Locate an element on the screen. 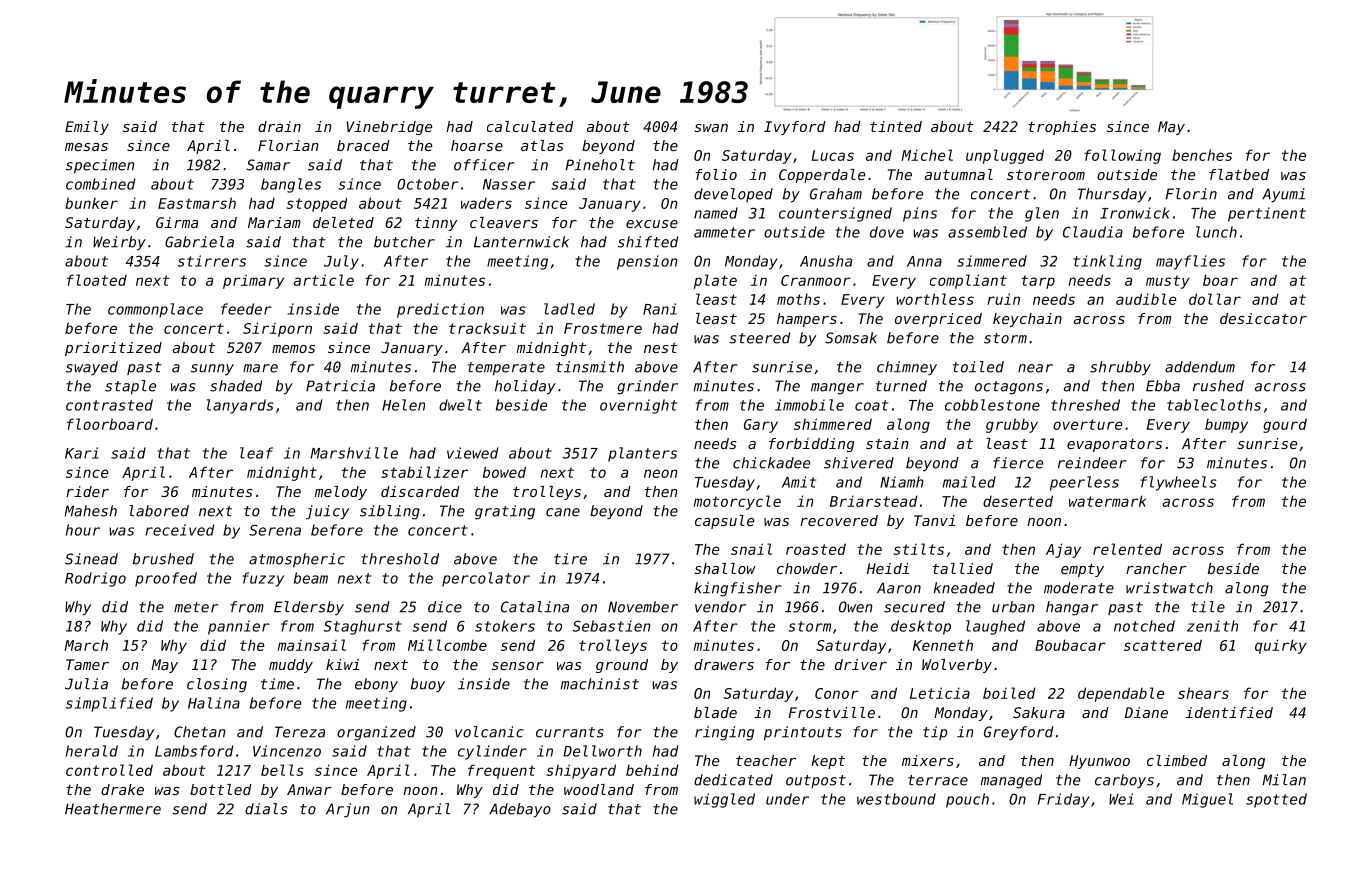 This screenshot has width=1372, height=887. flatbed is located at coordinates (1239, 174).
